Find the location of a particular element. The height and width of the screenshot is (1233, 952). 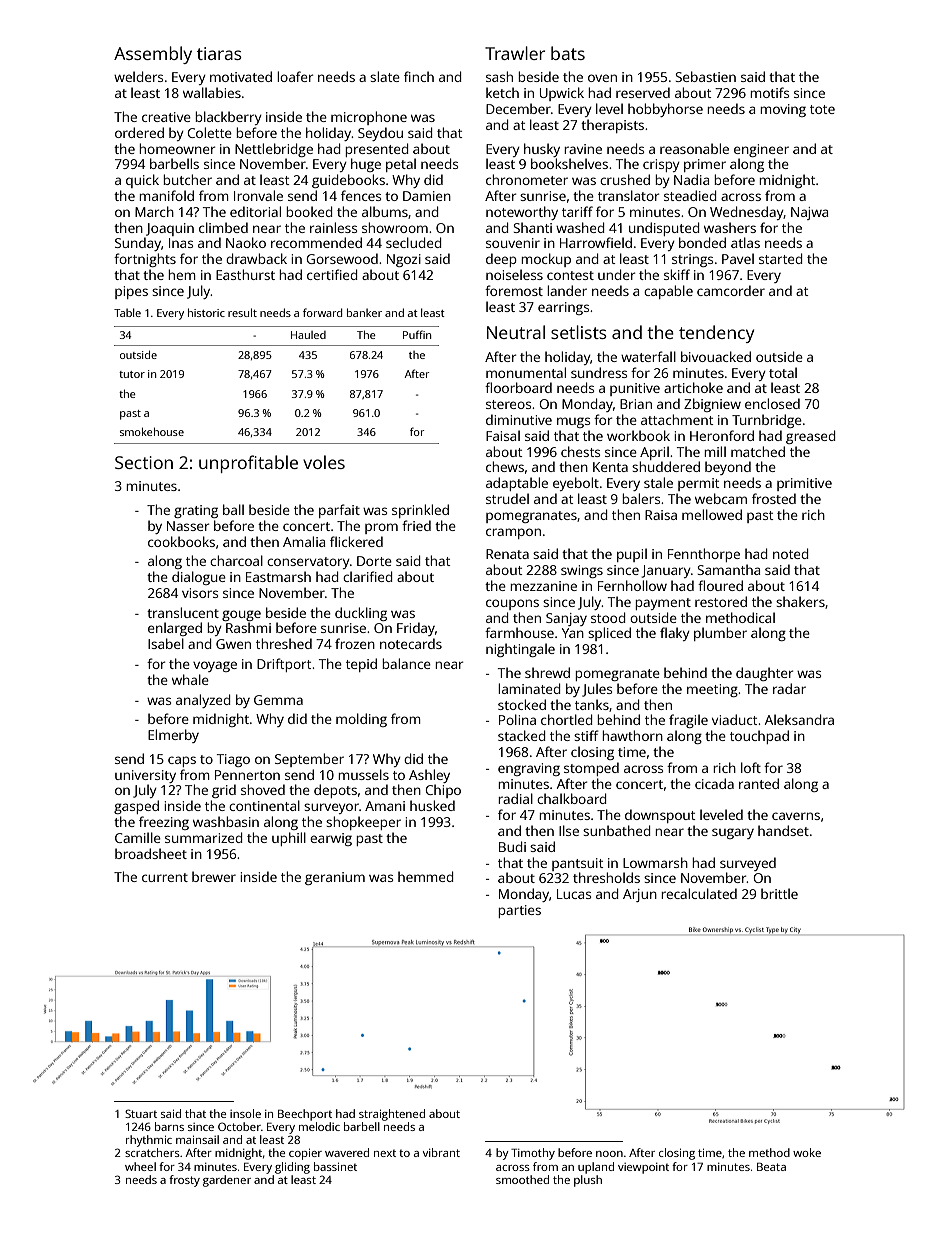

setlists is located at coordinates (579, 332).
